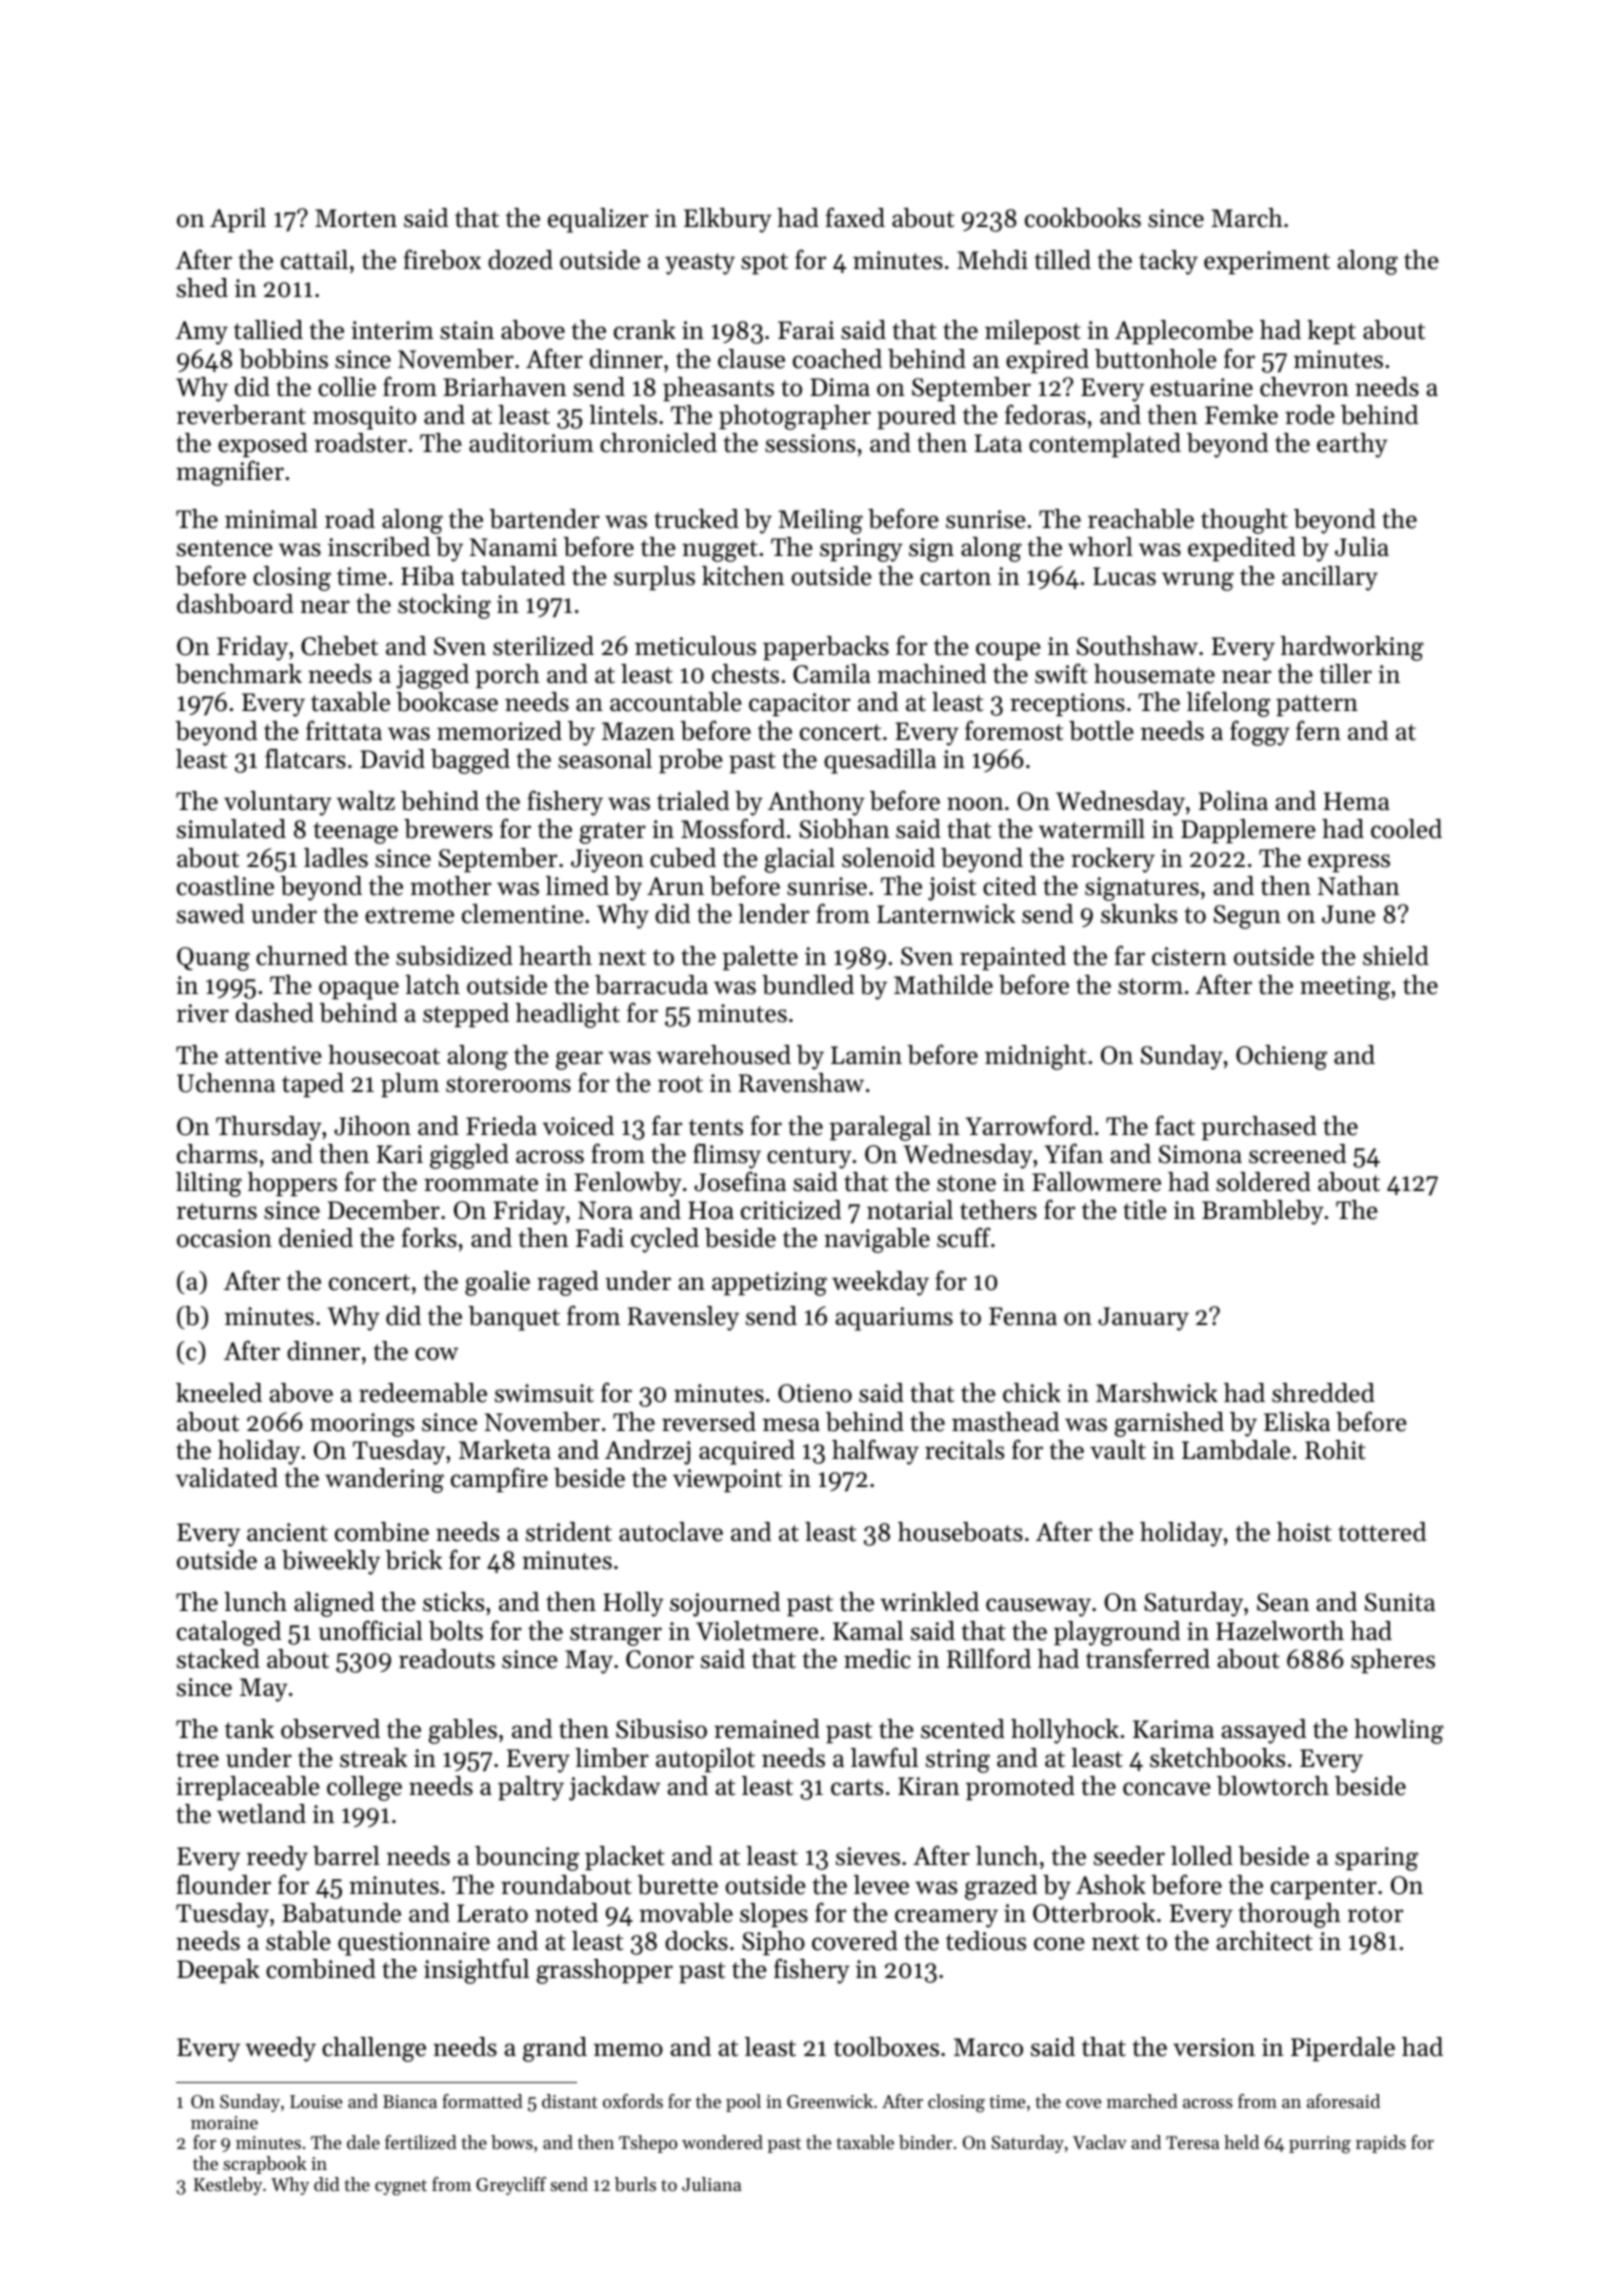 This image has width=1620, height=2292. I want to click on ancillary, so click(1330, 578).
